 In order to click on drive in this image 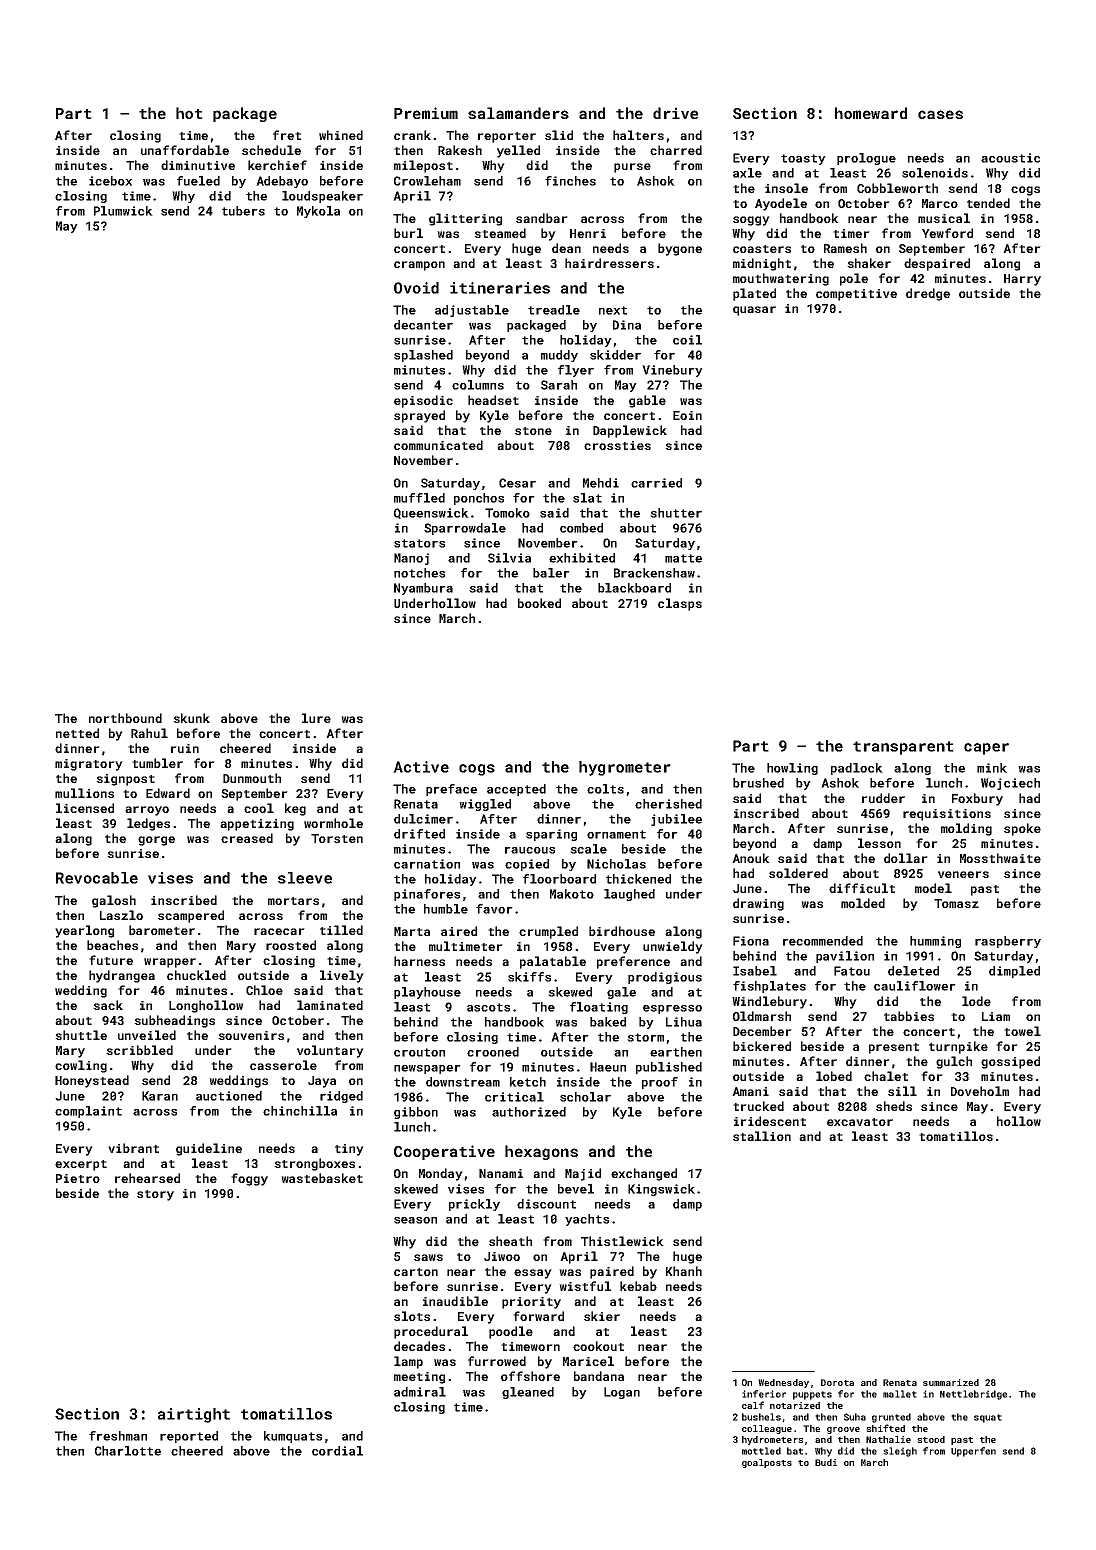, I will do `click(675, 113)`.
